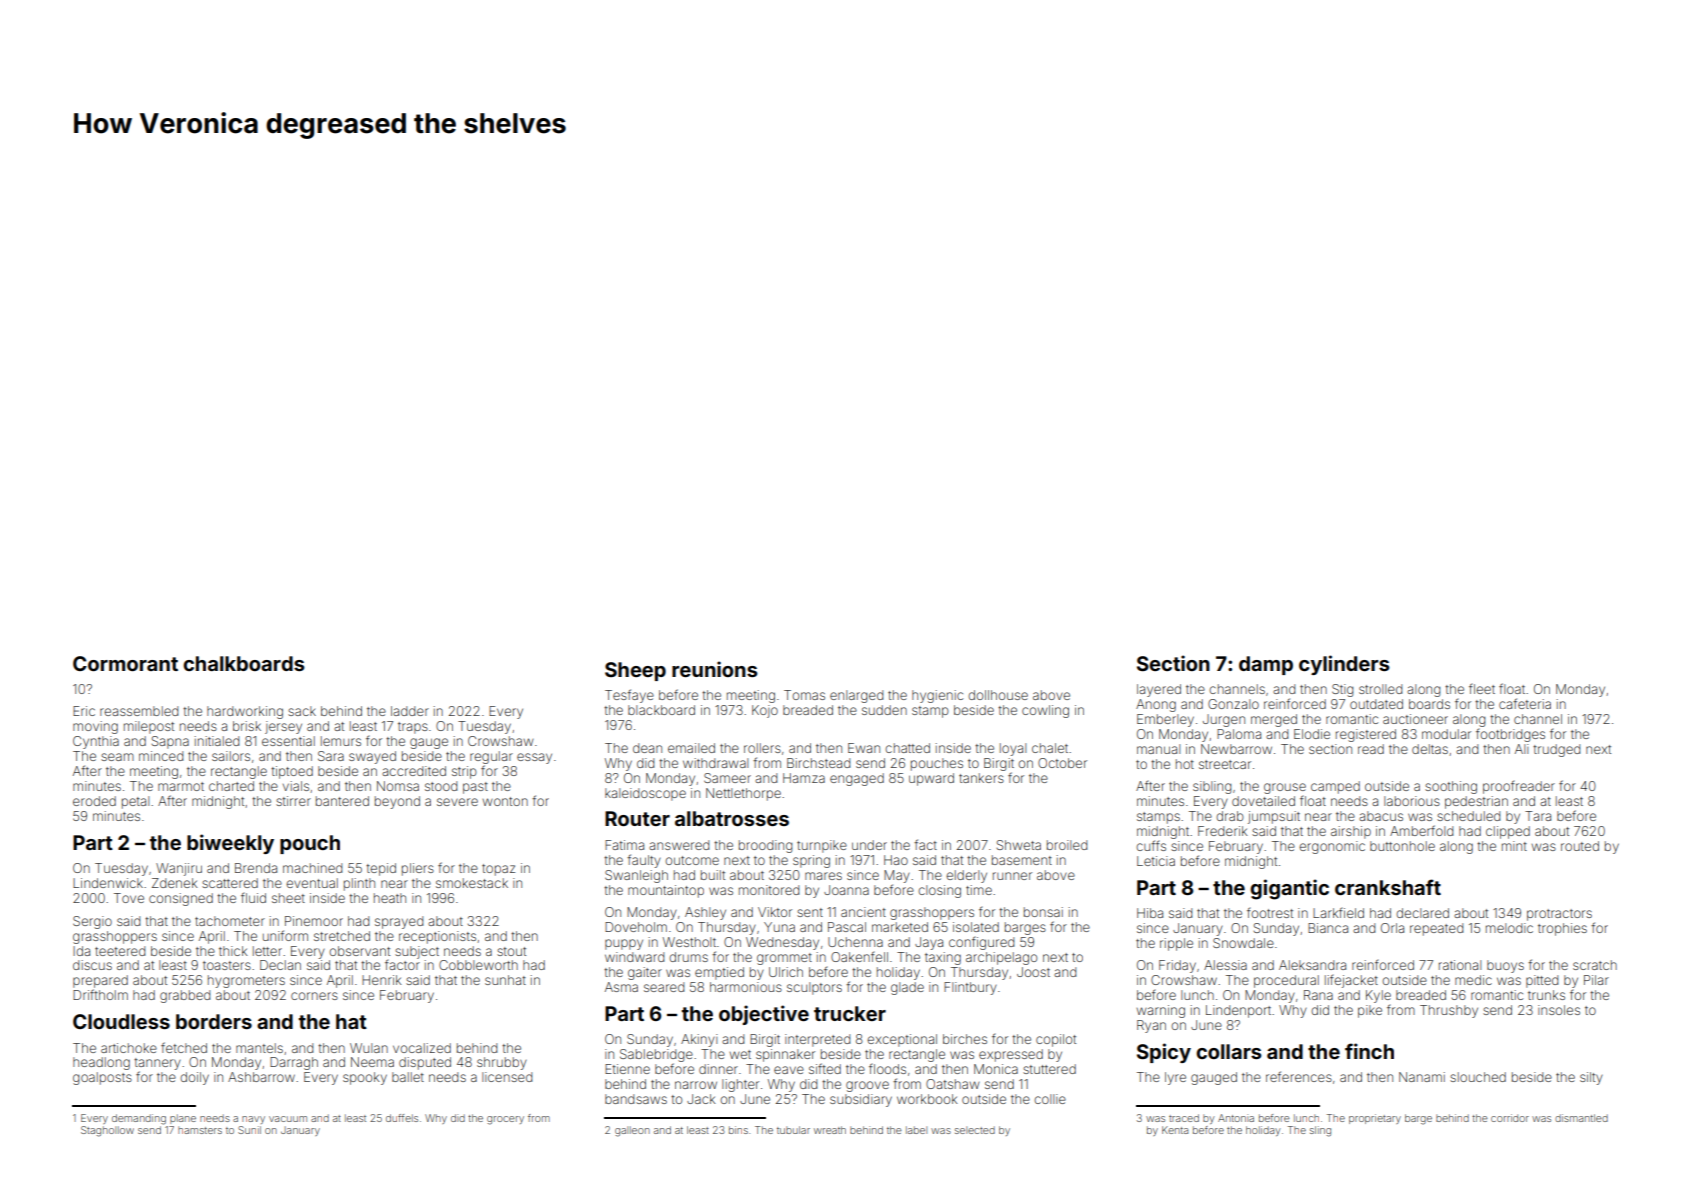 Image resolution: width=1695 pixels, height=1199 pixels. Describe the element at coordinates (125, 663) in the screenshot. I see `Cormorant` at that location.
